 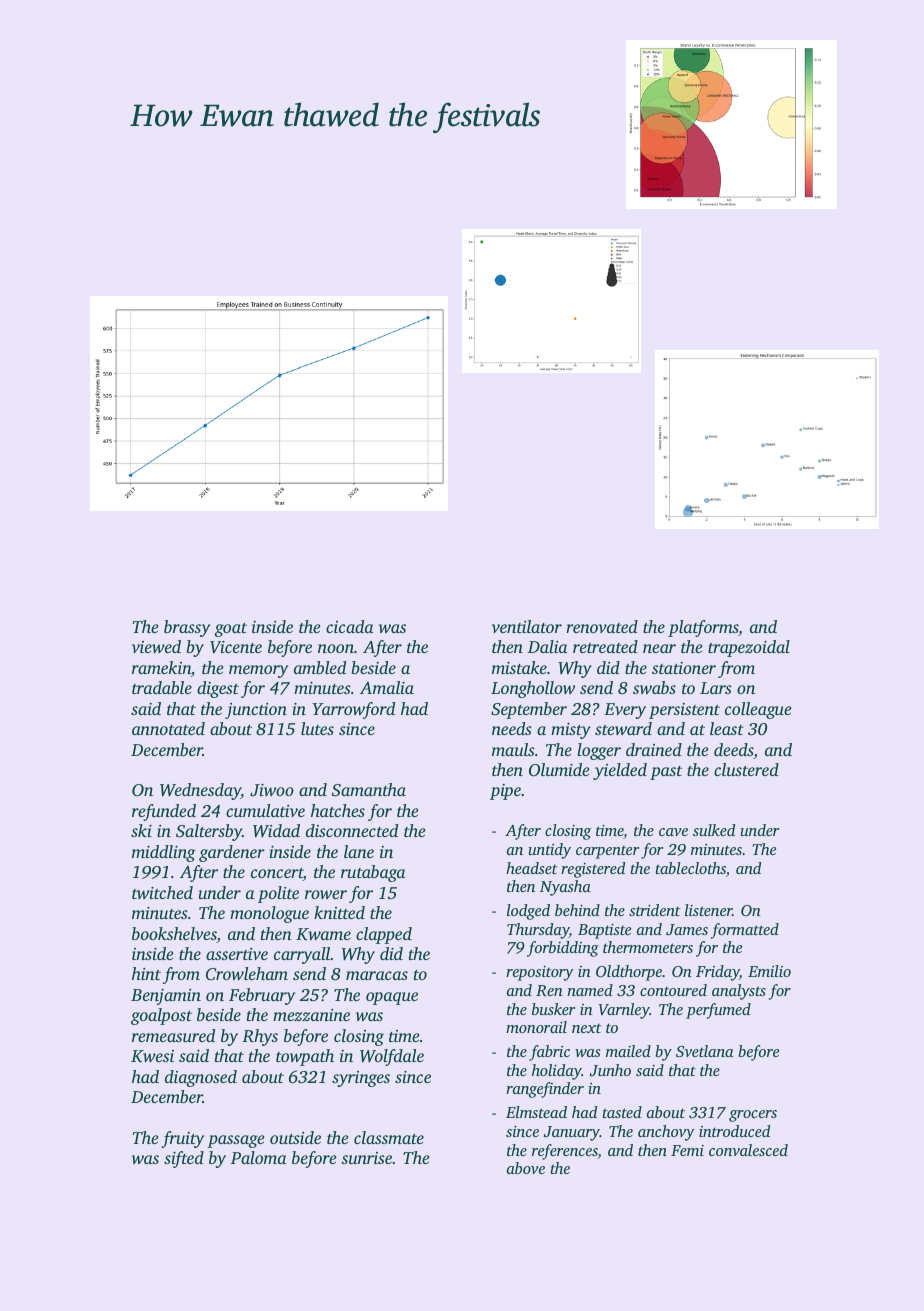 What do you see at coordinates (295, 1137) in the screenshot?
I see `outside` at bounding box center [295, 1137].
